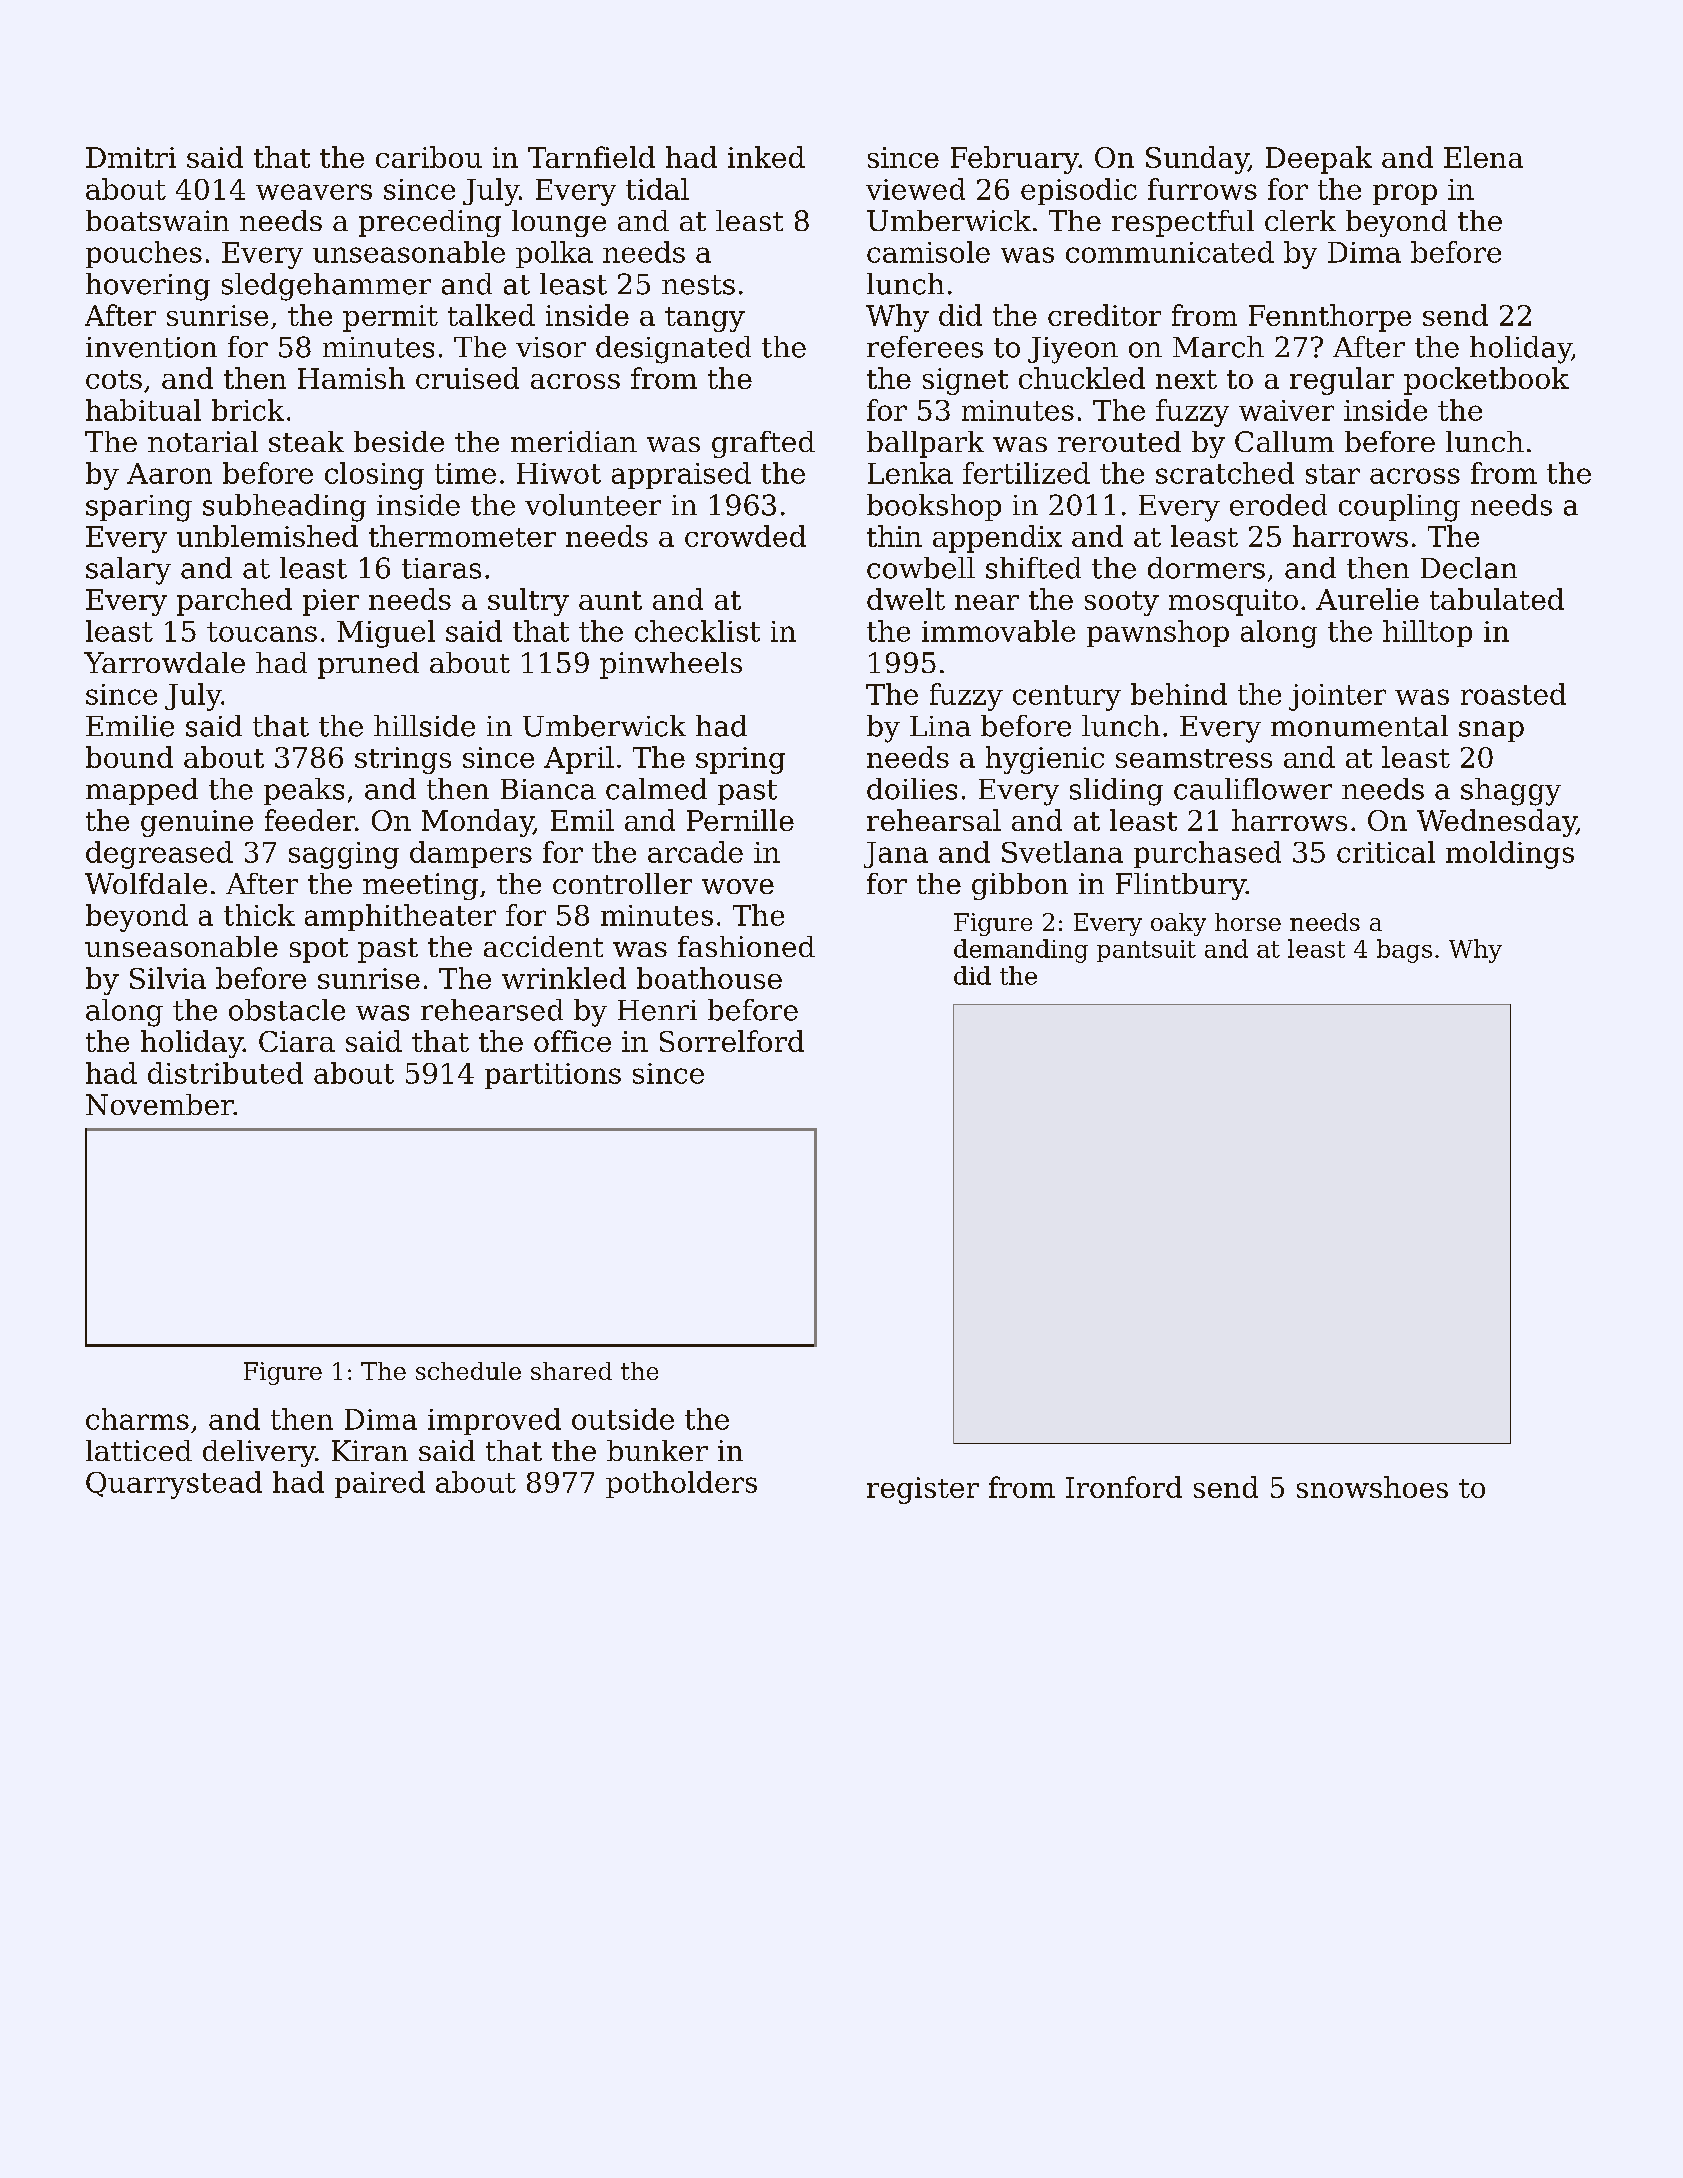  I want to click on improved, so click(494, 1421).
